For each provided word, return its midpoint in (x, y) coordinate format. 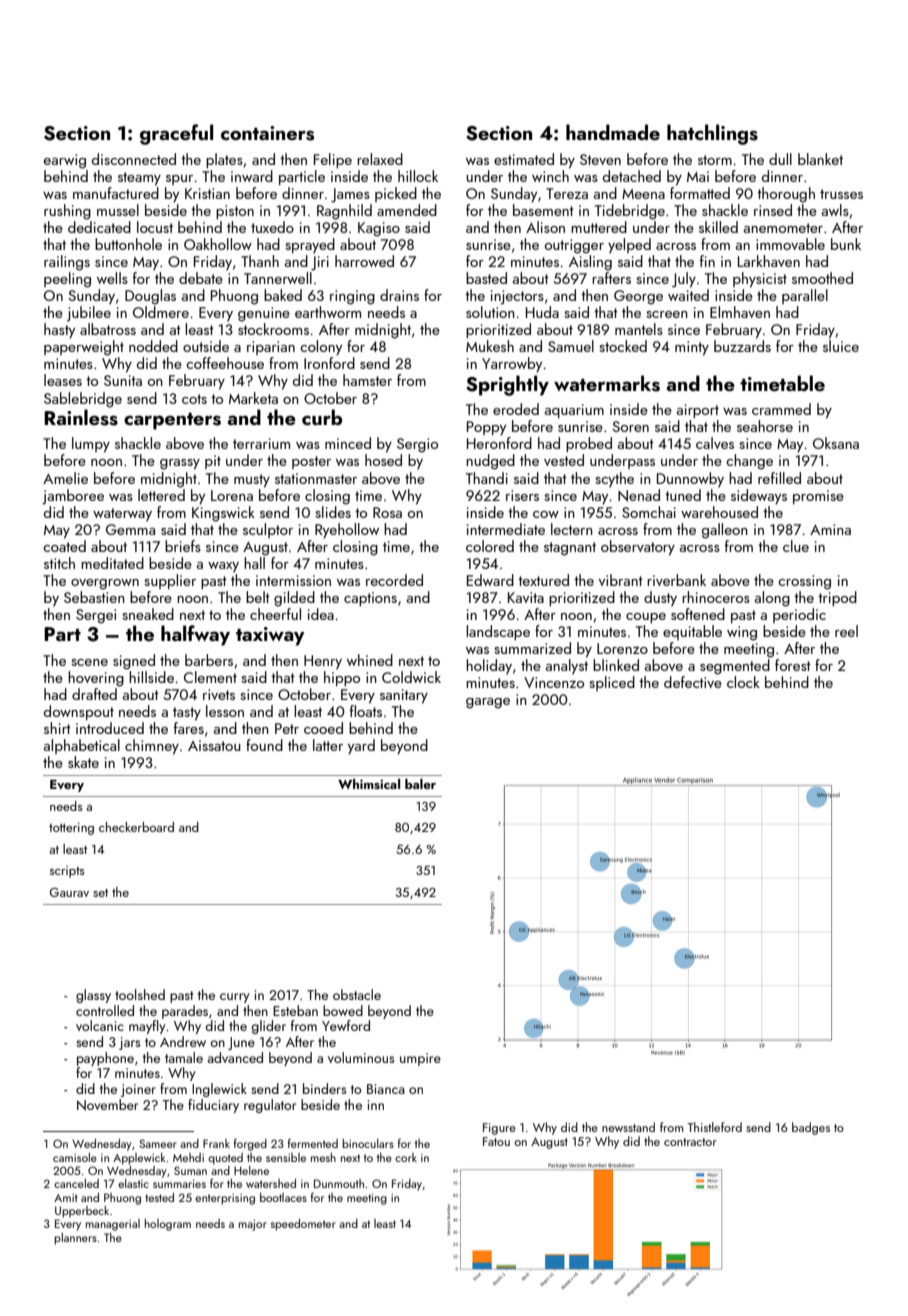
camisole (75, 1157)
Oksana (836, 443)
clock (743, 682)
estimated (524, 159)
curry (234, 998)
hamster (367, 380)
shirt (57, 728)
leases (63, 380)
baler (420, 784)
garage (488, 703)
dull (780, 159)
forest (793, 665)
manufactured (116, 193)
